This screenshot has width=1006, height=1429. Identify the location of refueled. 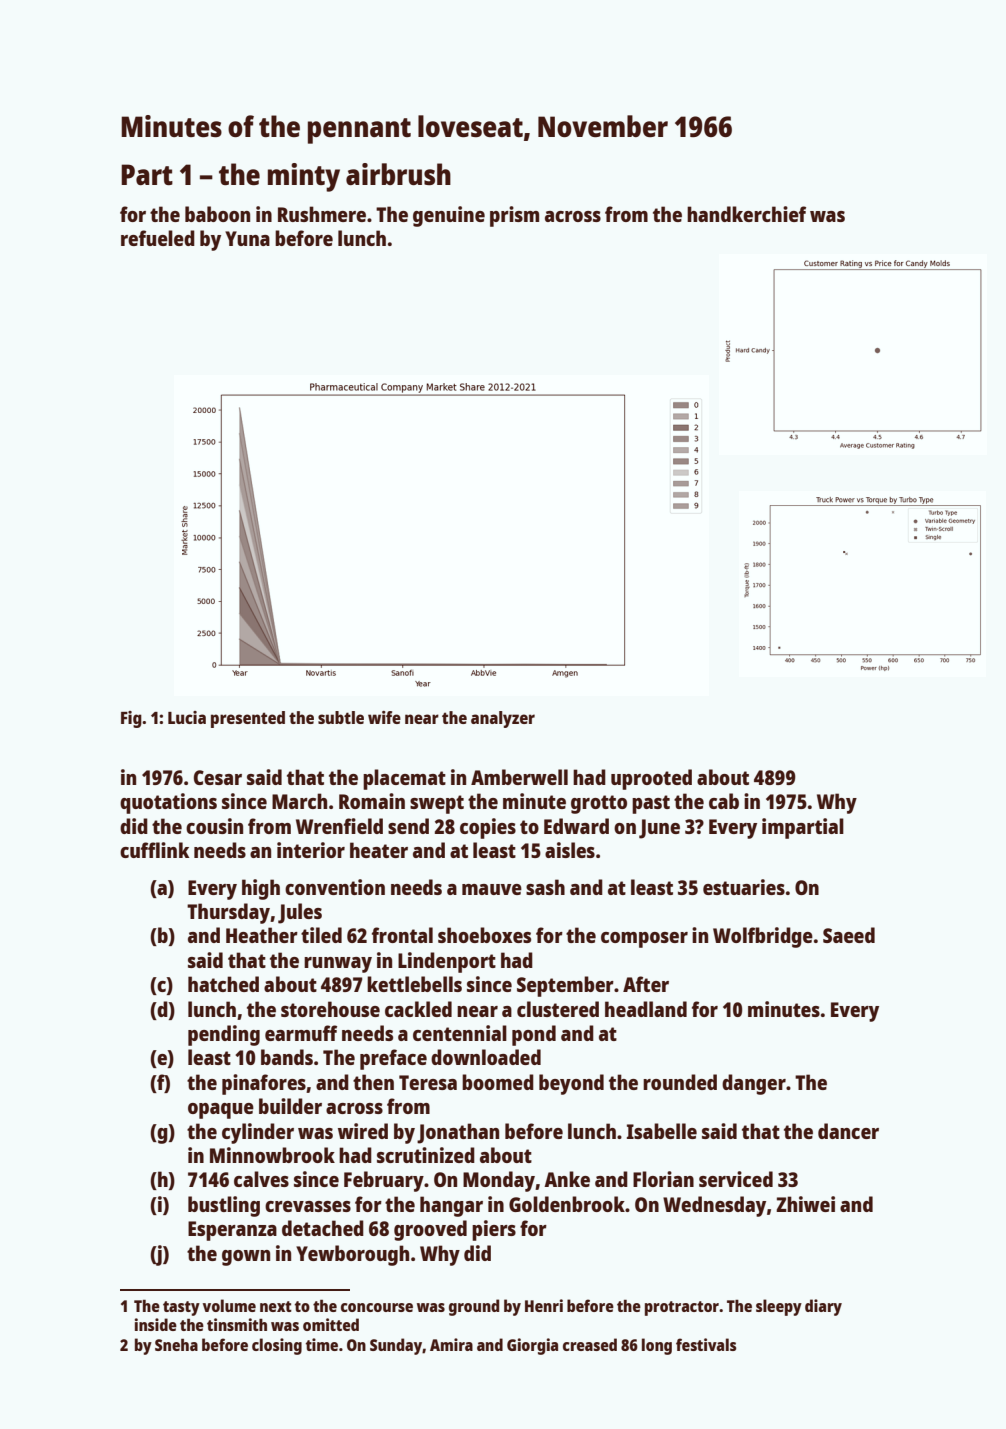
(158, 238).
